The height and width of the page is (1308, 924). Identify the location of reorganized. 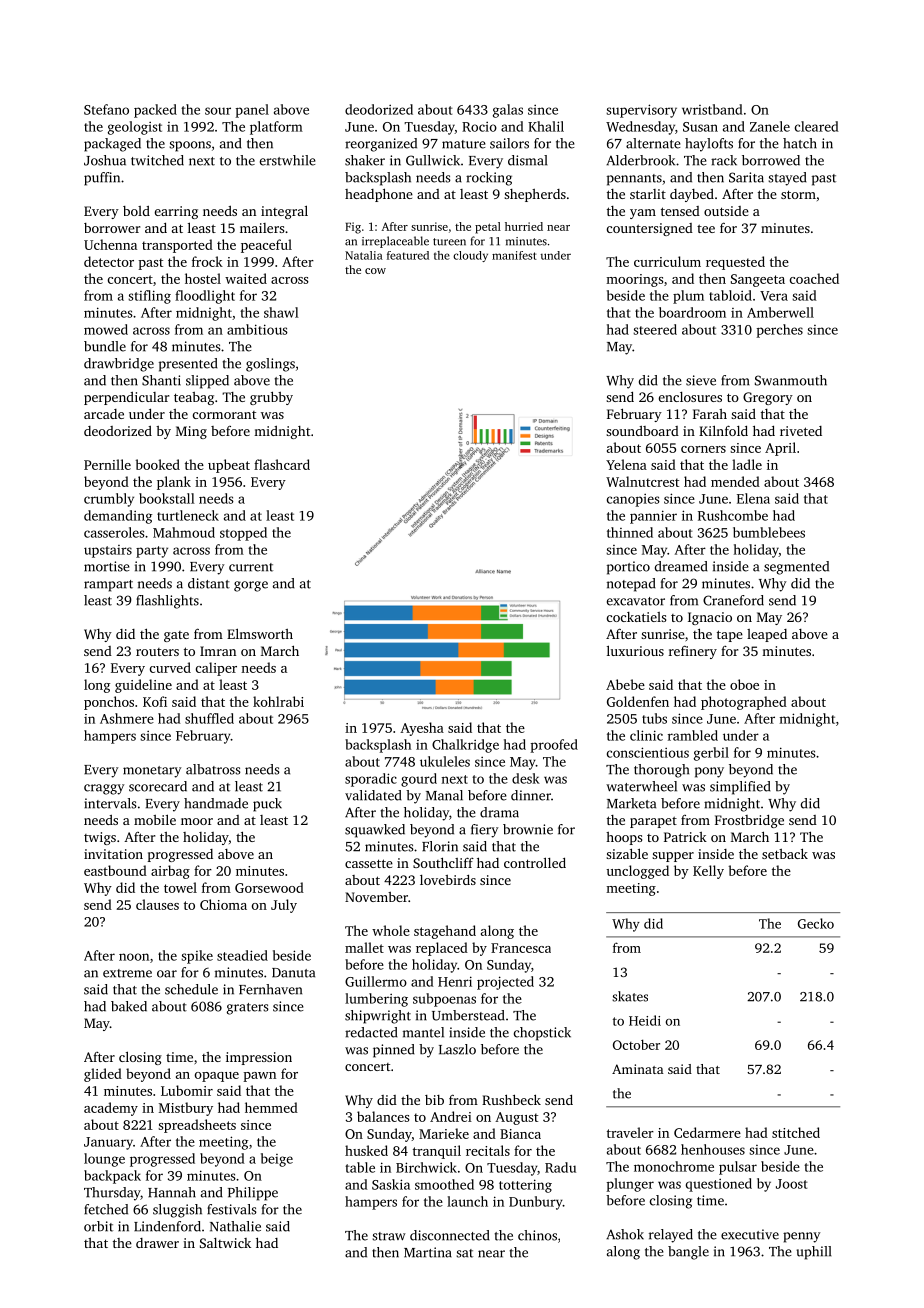
(381, 145).
